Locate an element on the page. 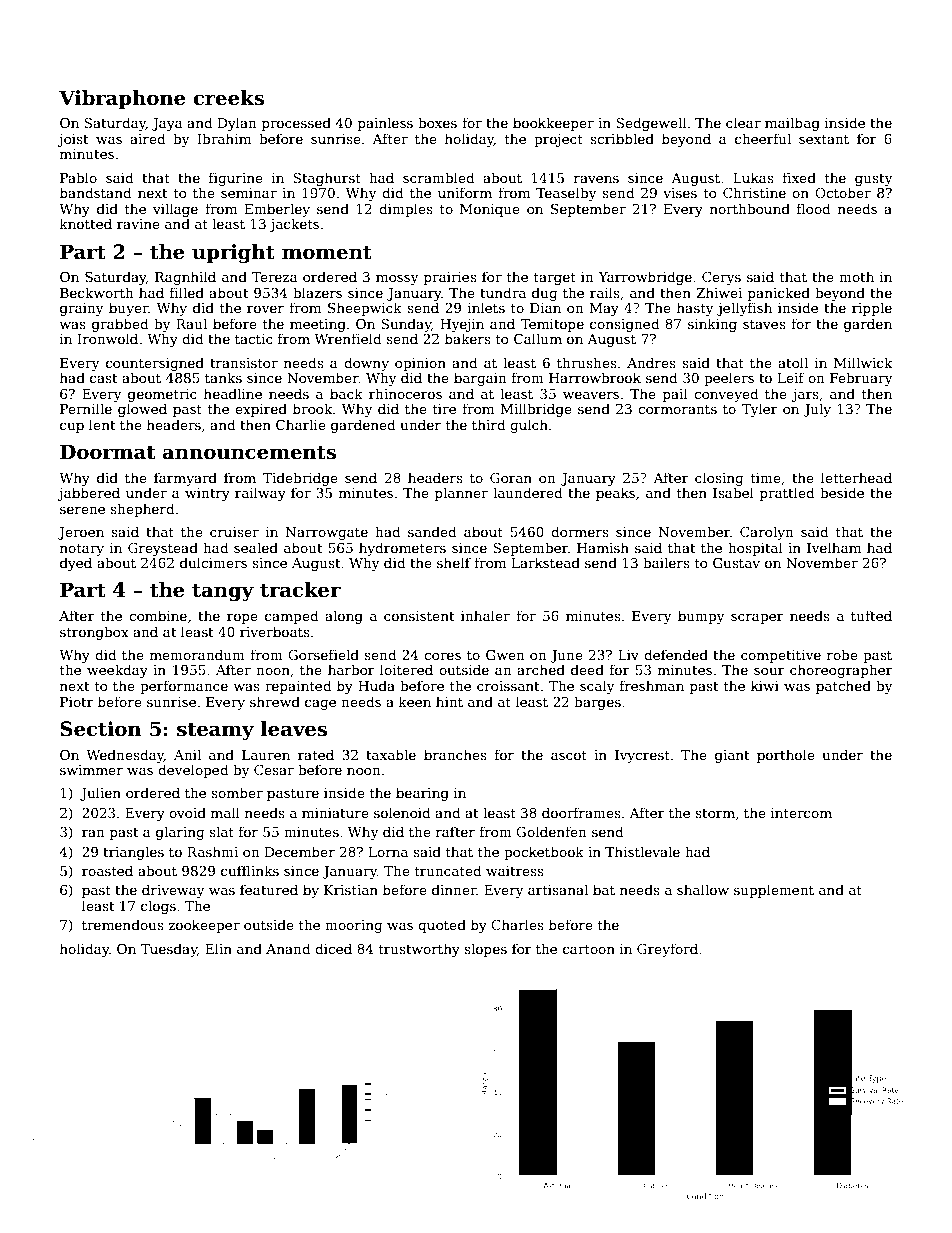 The image size is (952, 1233). glaring is located at coordinates (180, 833).
